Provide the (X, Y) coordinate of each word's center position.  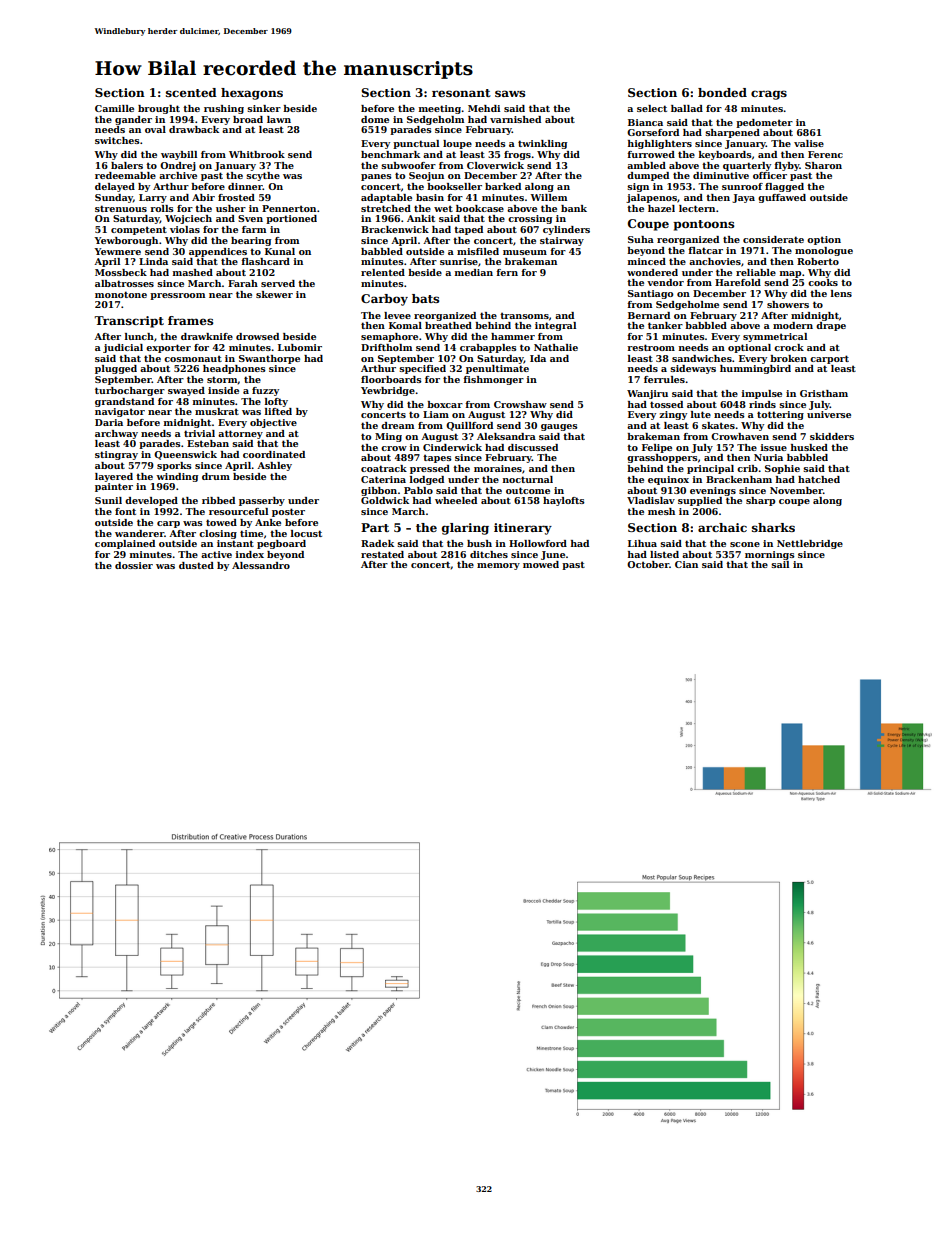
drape (831, 326)
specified (422, 369)
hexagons (252, 94)
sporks (174, 466)
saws (510, 93)
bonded (722, 92)
